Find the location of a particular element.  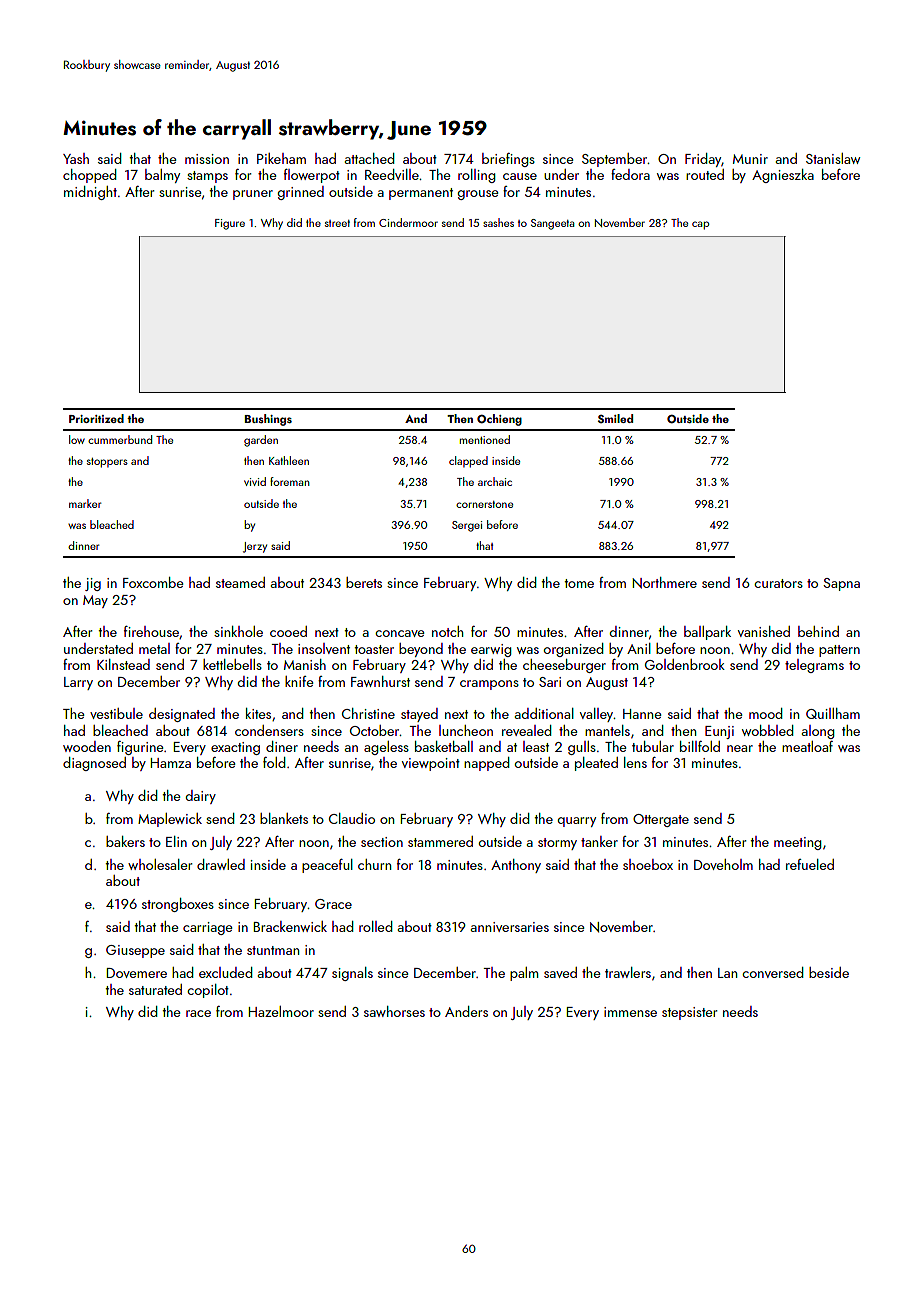

Cindermoor is located at coordinates (408, 222).
